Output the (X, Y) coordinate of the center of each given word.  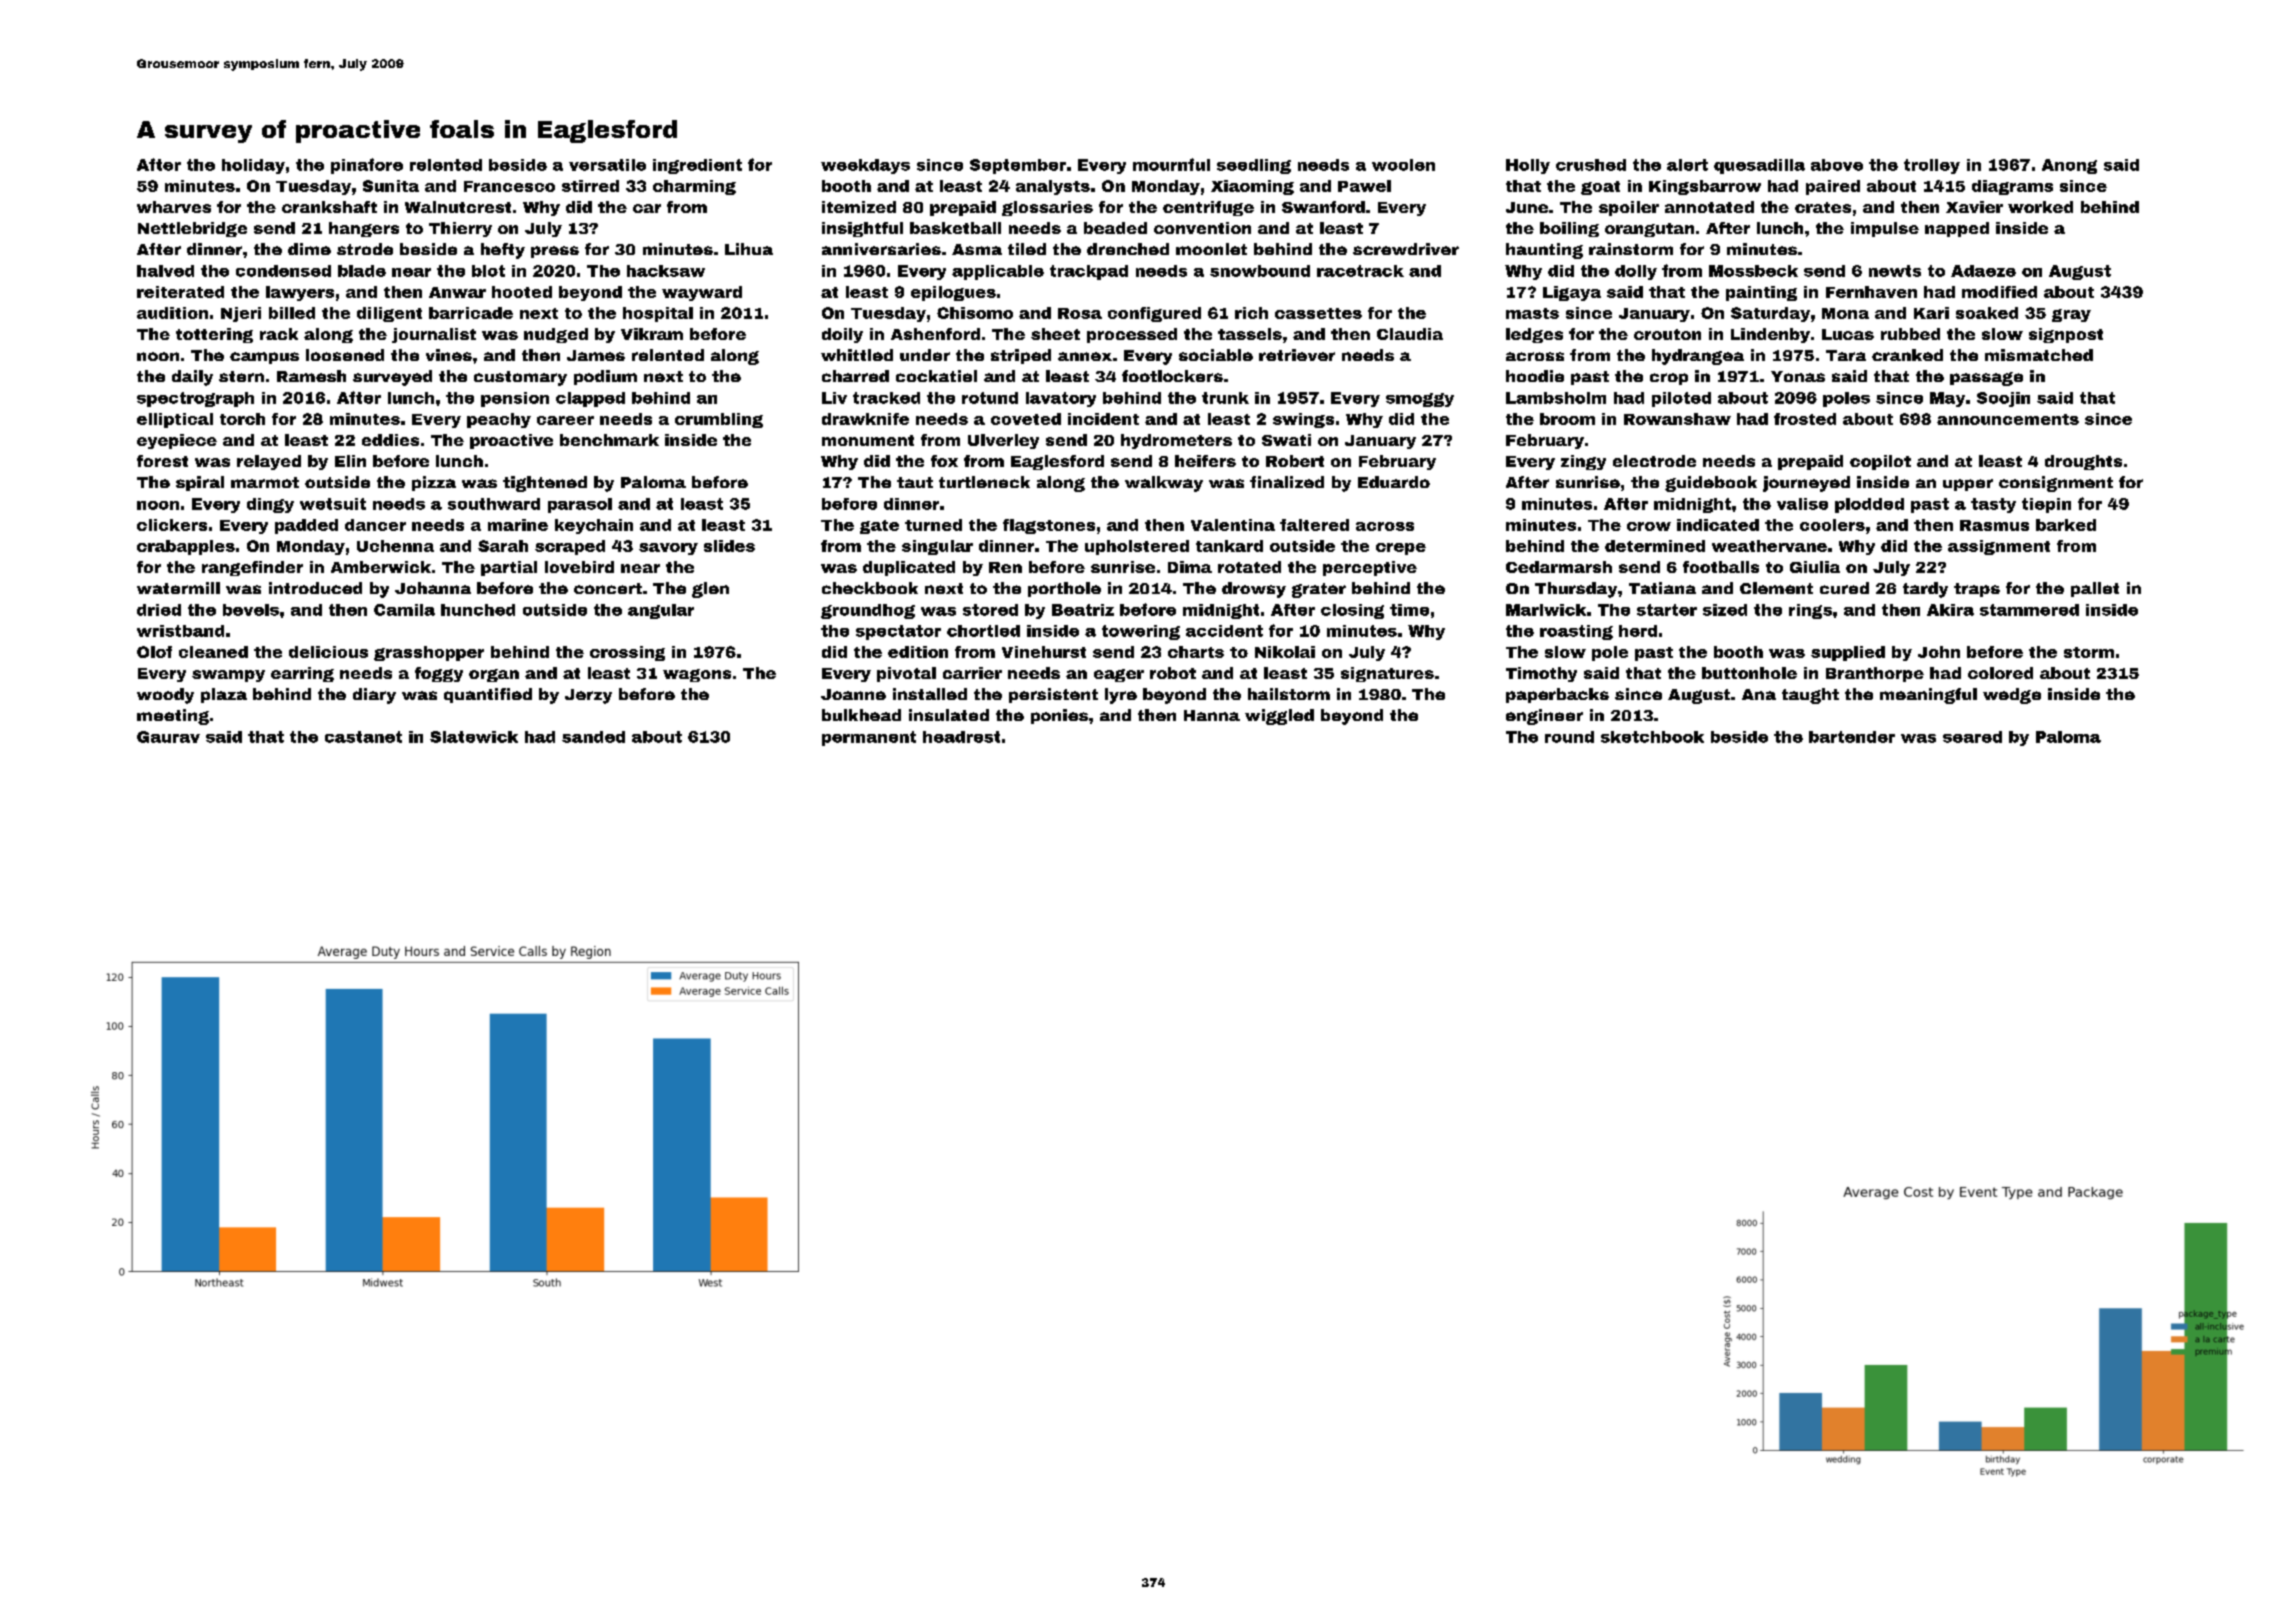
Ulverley (1003, 441)
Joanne (853, 694)
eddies (390, 440)
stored (990, 610)
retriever (1297, 355)
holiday (253, 166)
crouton (1667, 334)
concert (608, 588)
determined (1655, 546)
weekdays (865, 166)
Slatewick (474, 737)
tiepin (2046, 505)
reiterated (180, 292)
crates (1823, 207)
